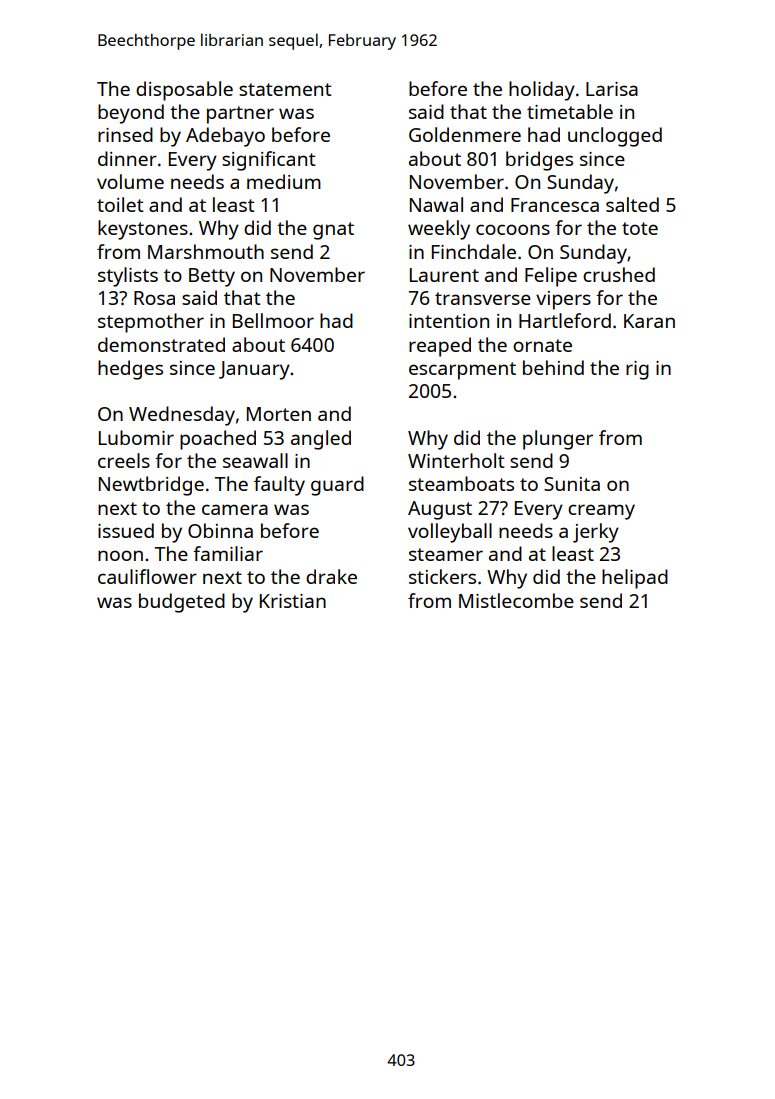  Describe the element at coordinates (182, 416) in the screenshot. I see `Wednesday` at that location.
